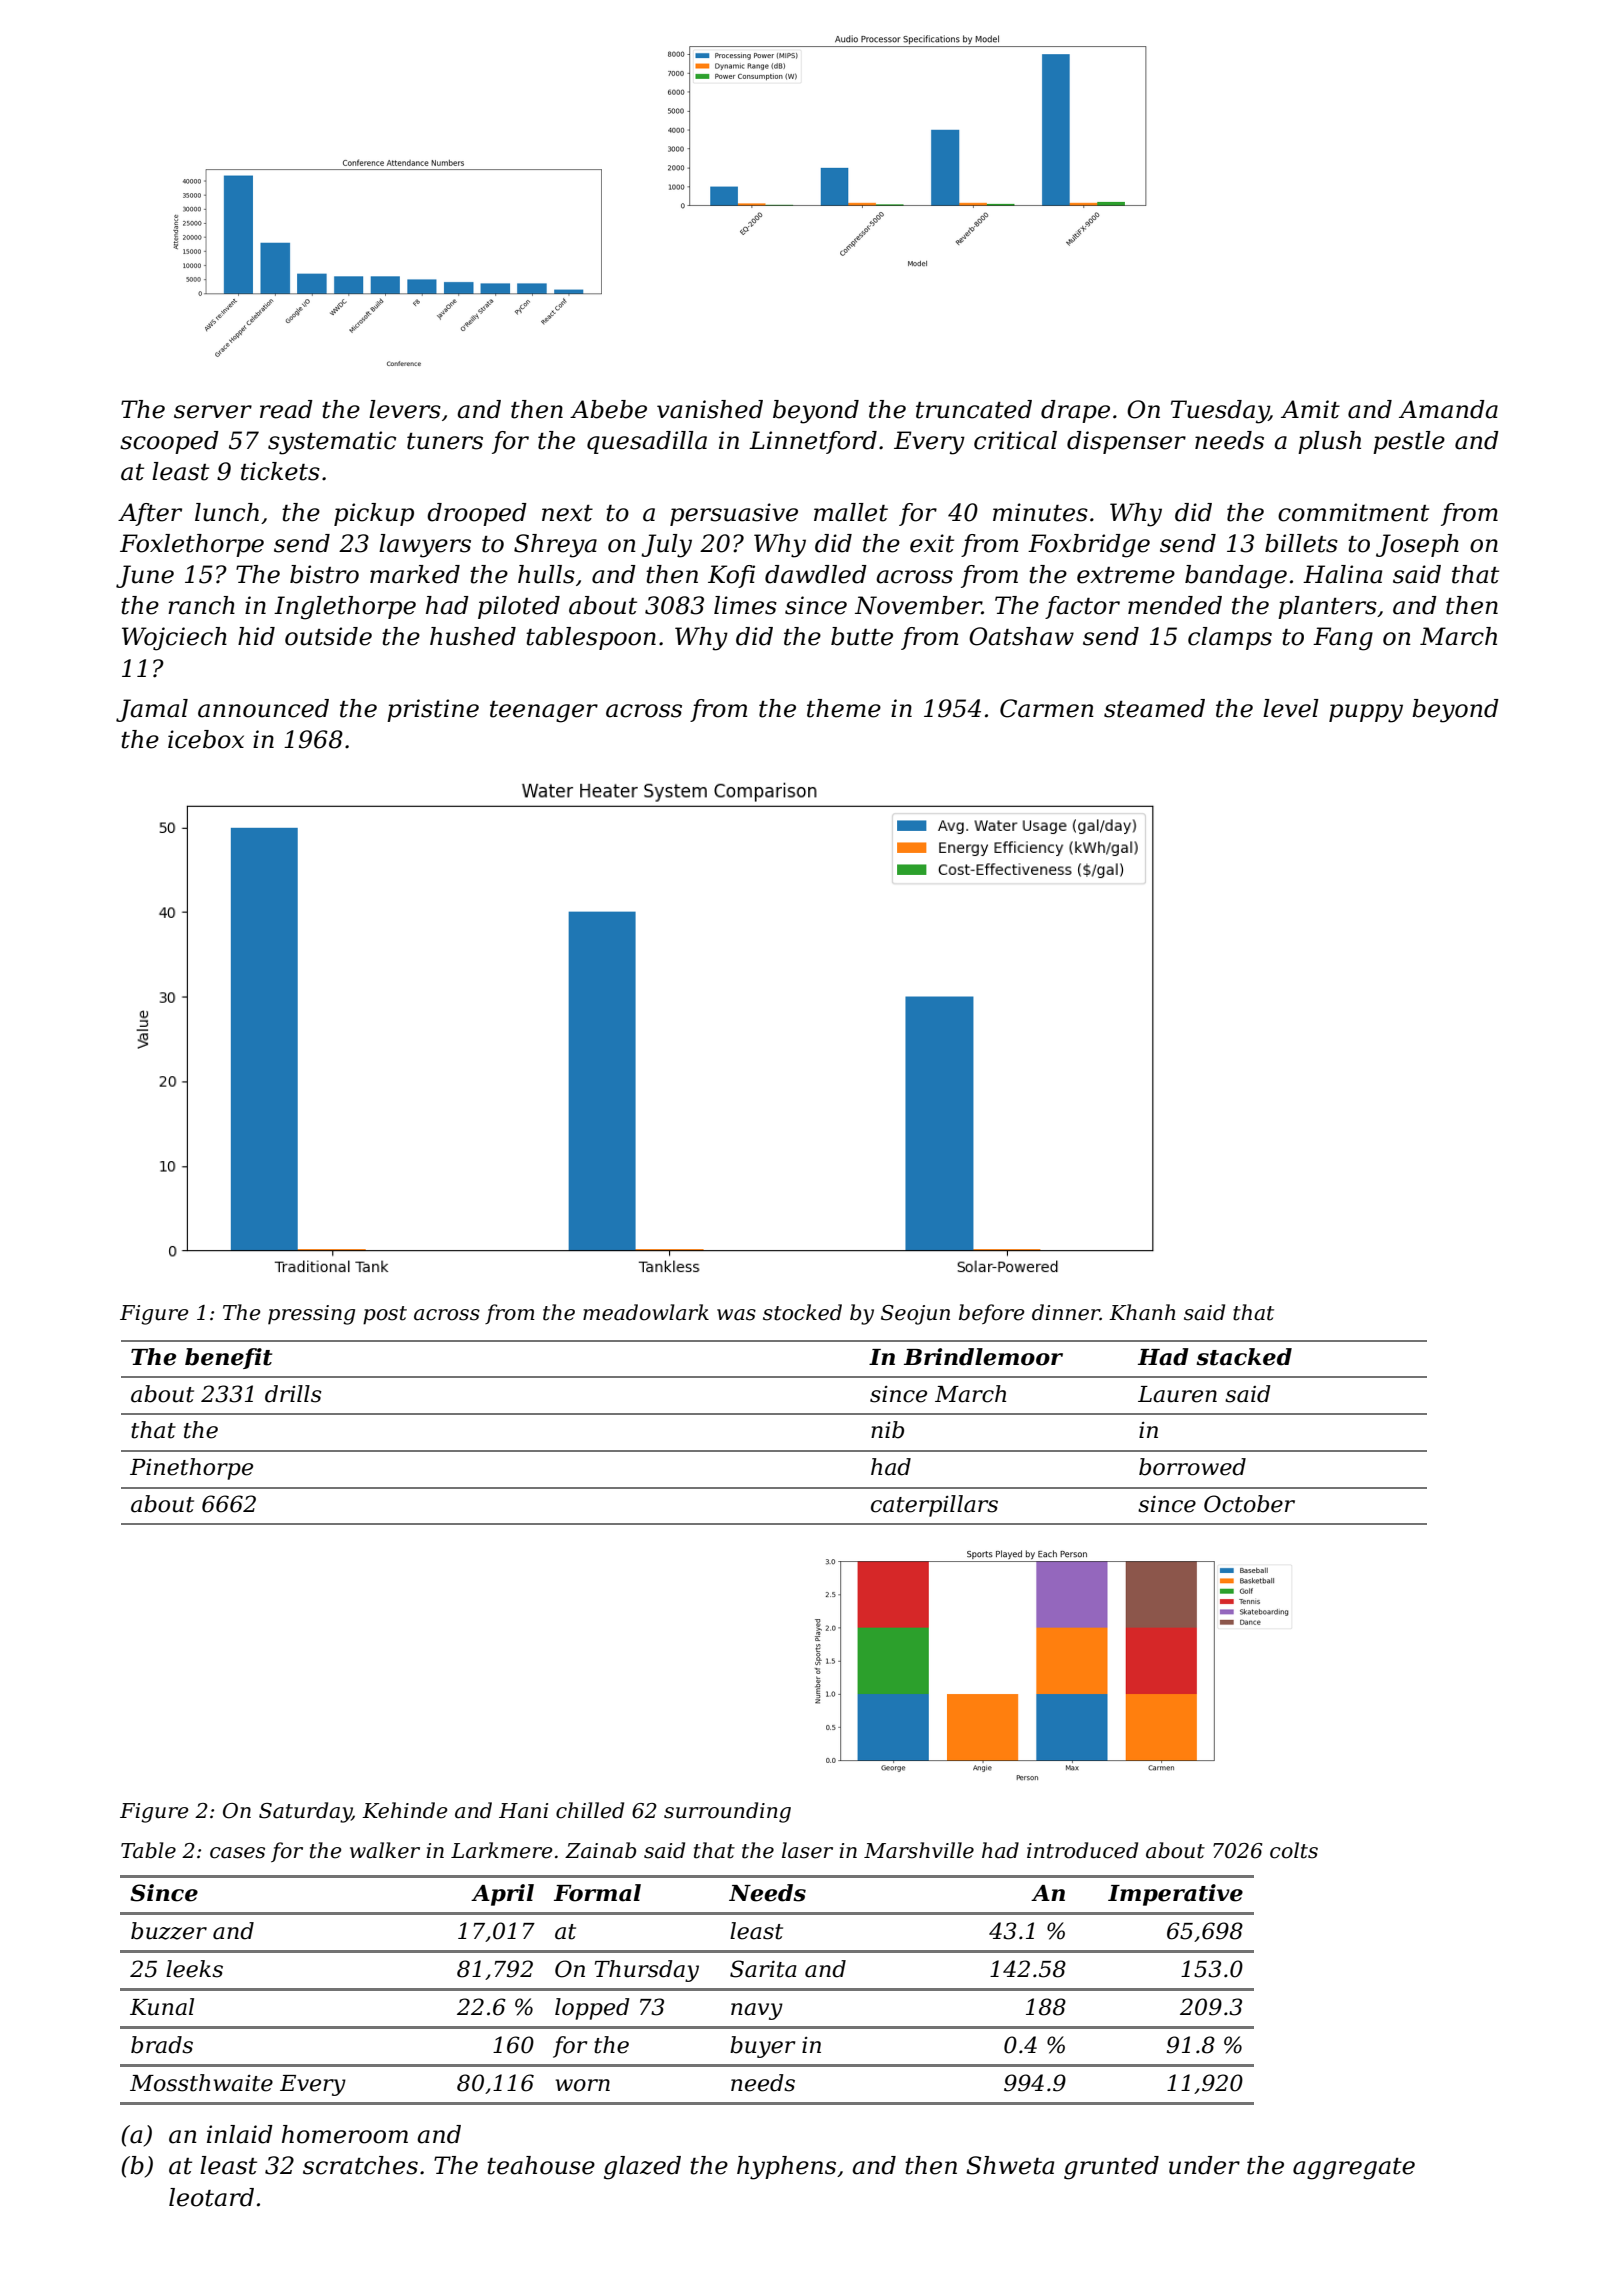  I want to click on Khanh, so click(1142, 1312).
